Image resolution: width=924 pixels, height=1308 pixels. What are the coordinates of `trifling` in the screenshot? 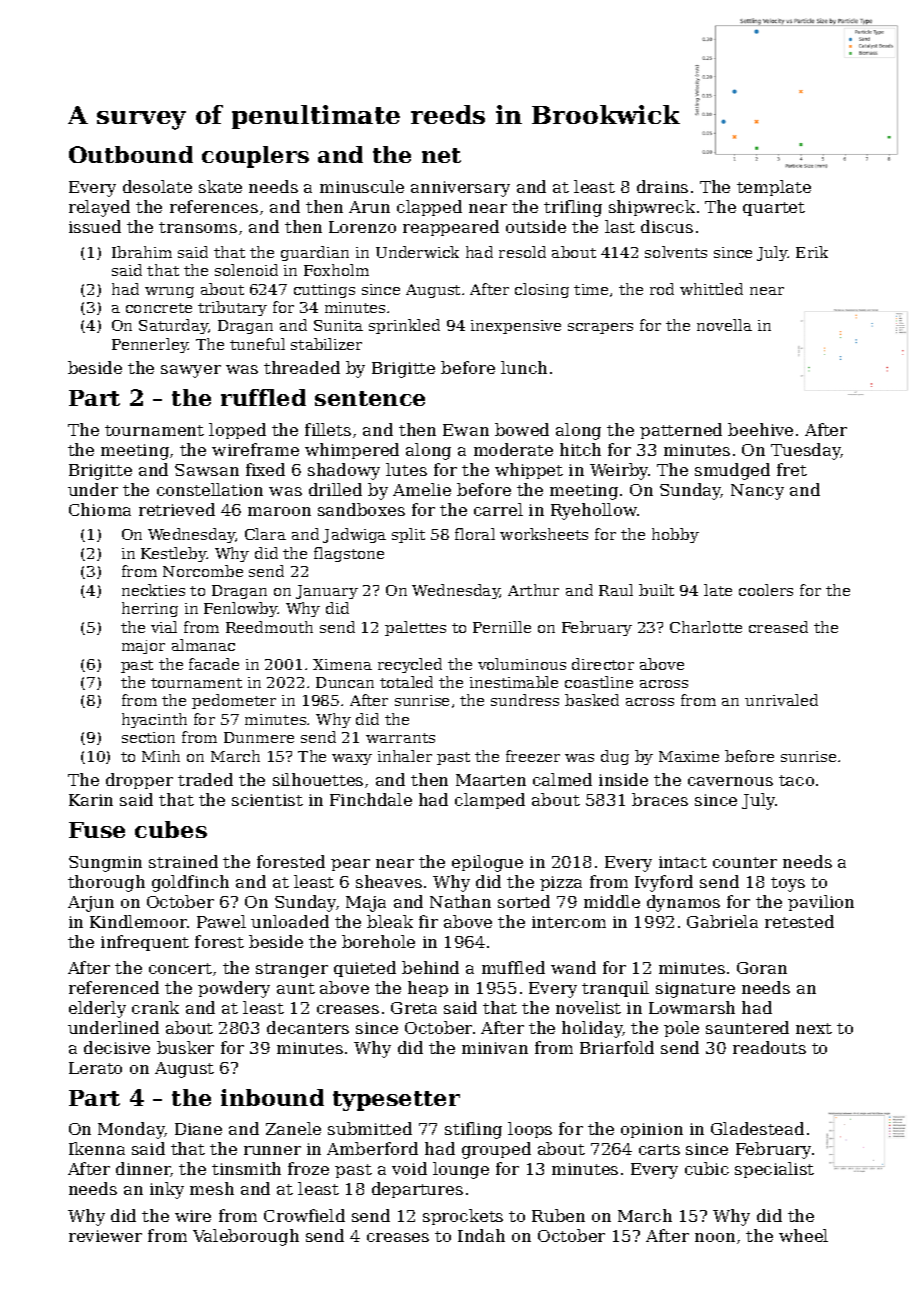 It's located at (573, 208).
